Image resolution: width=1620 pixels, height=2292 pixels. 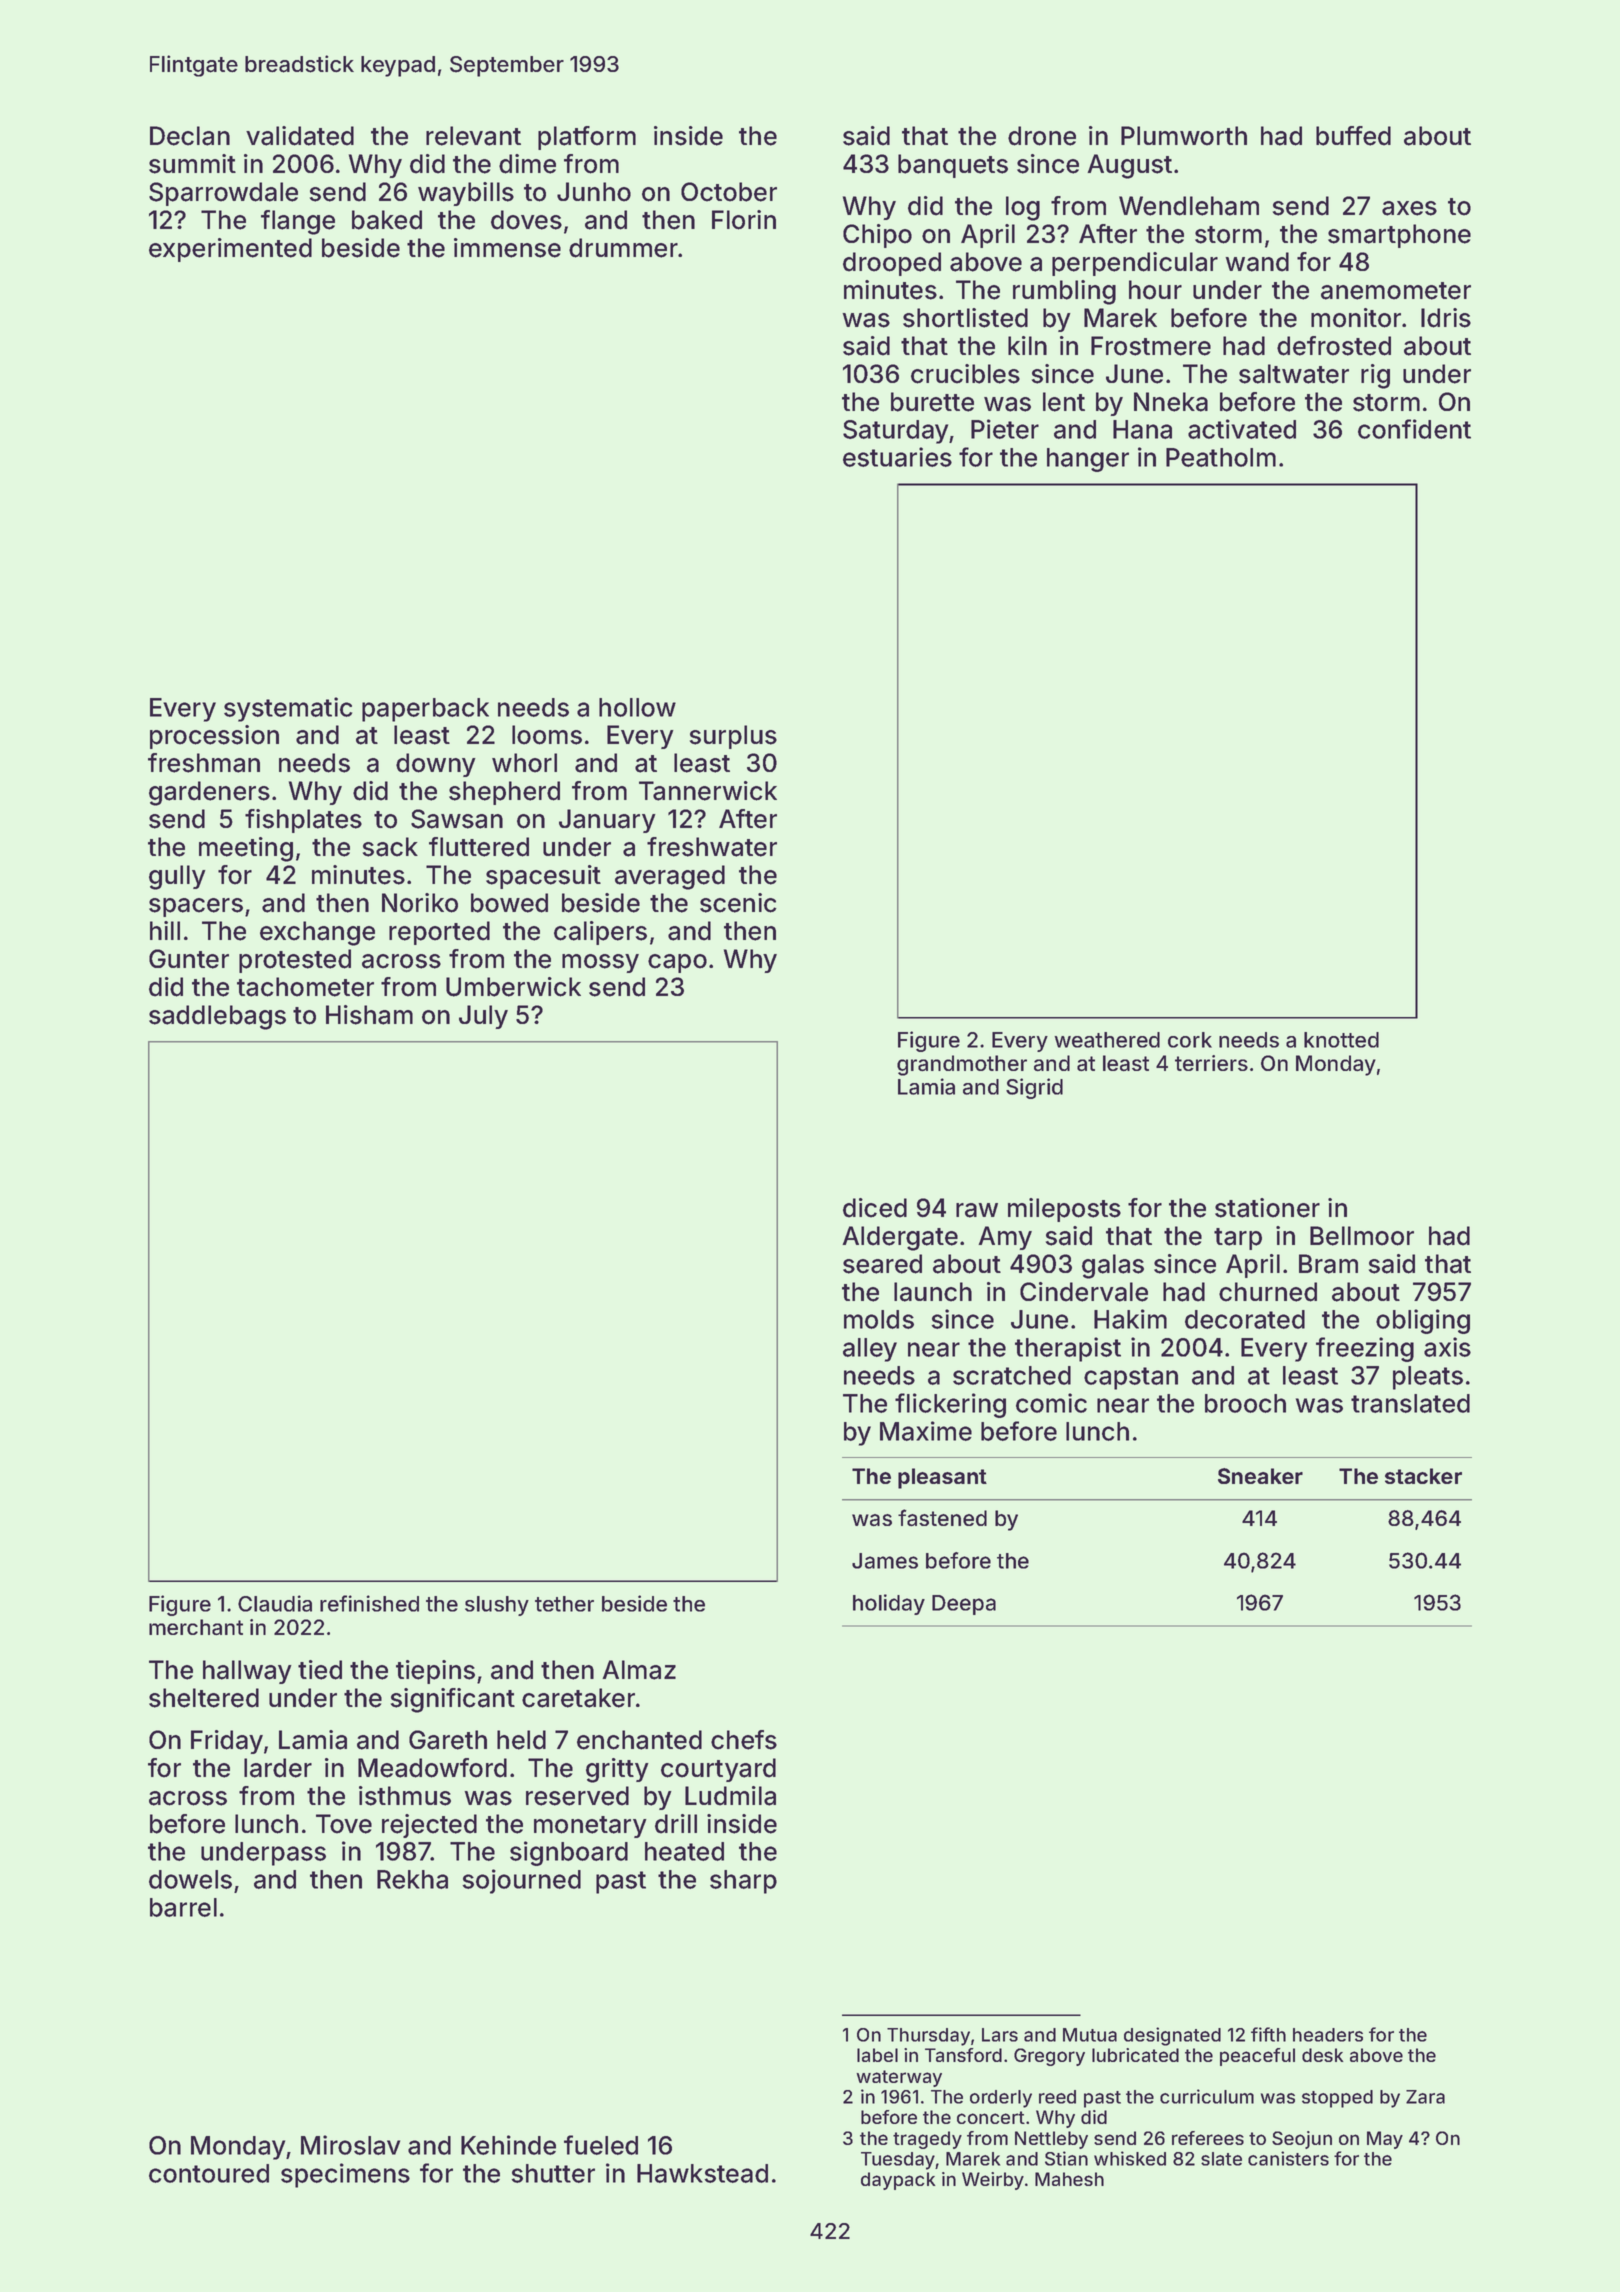 I want to click on drone, so click(x=1042, y=136).
